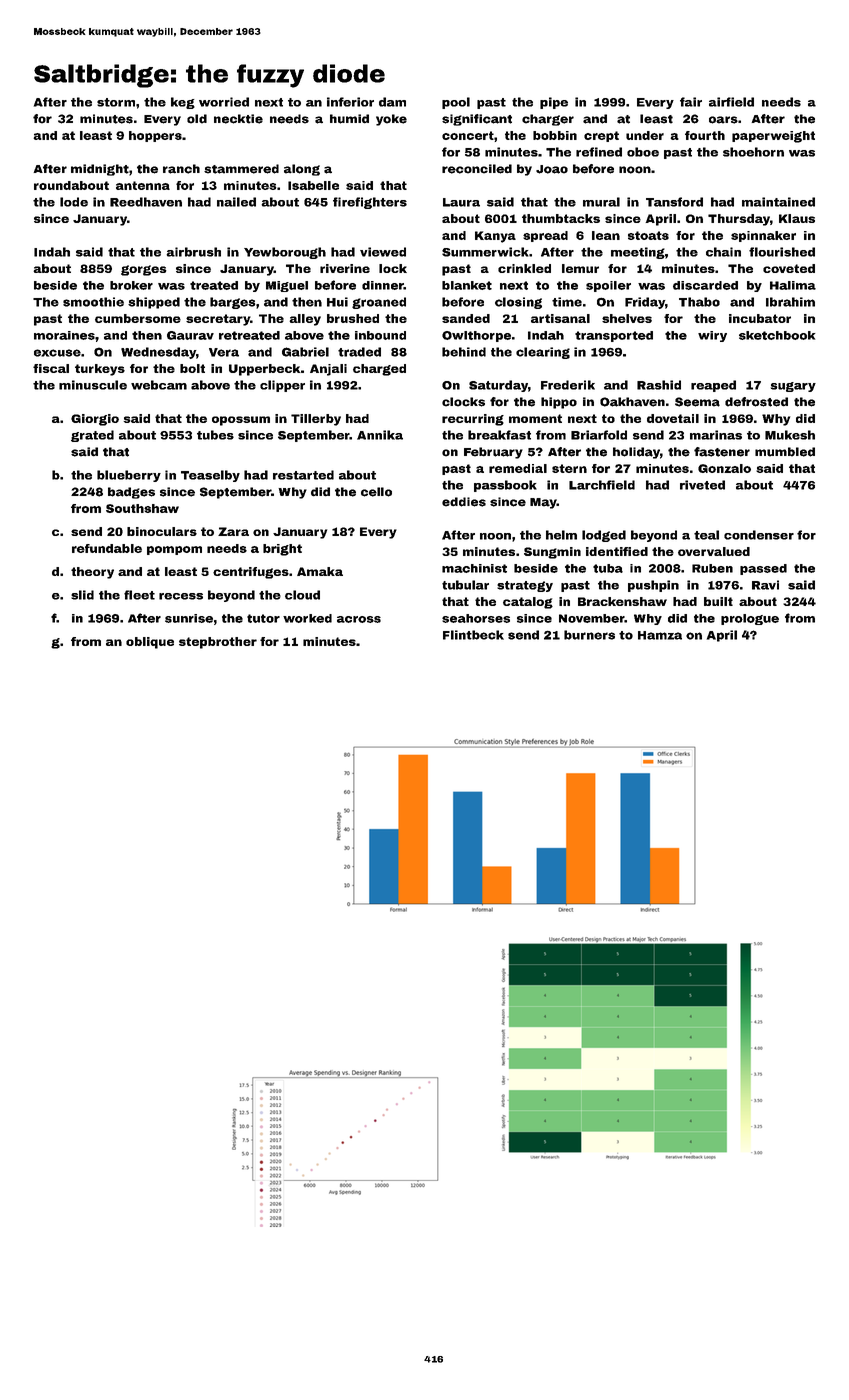 The width and height of the image is (849, 1400). Describe the element at coordinates (599, 435) in the image. I see `Briarfold` at that location.
